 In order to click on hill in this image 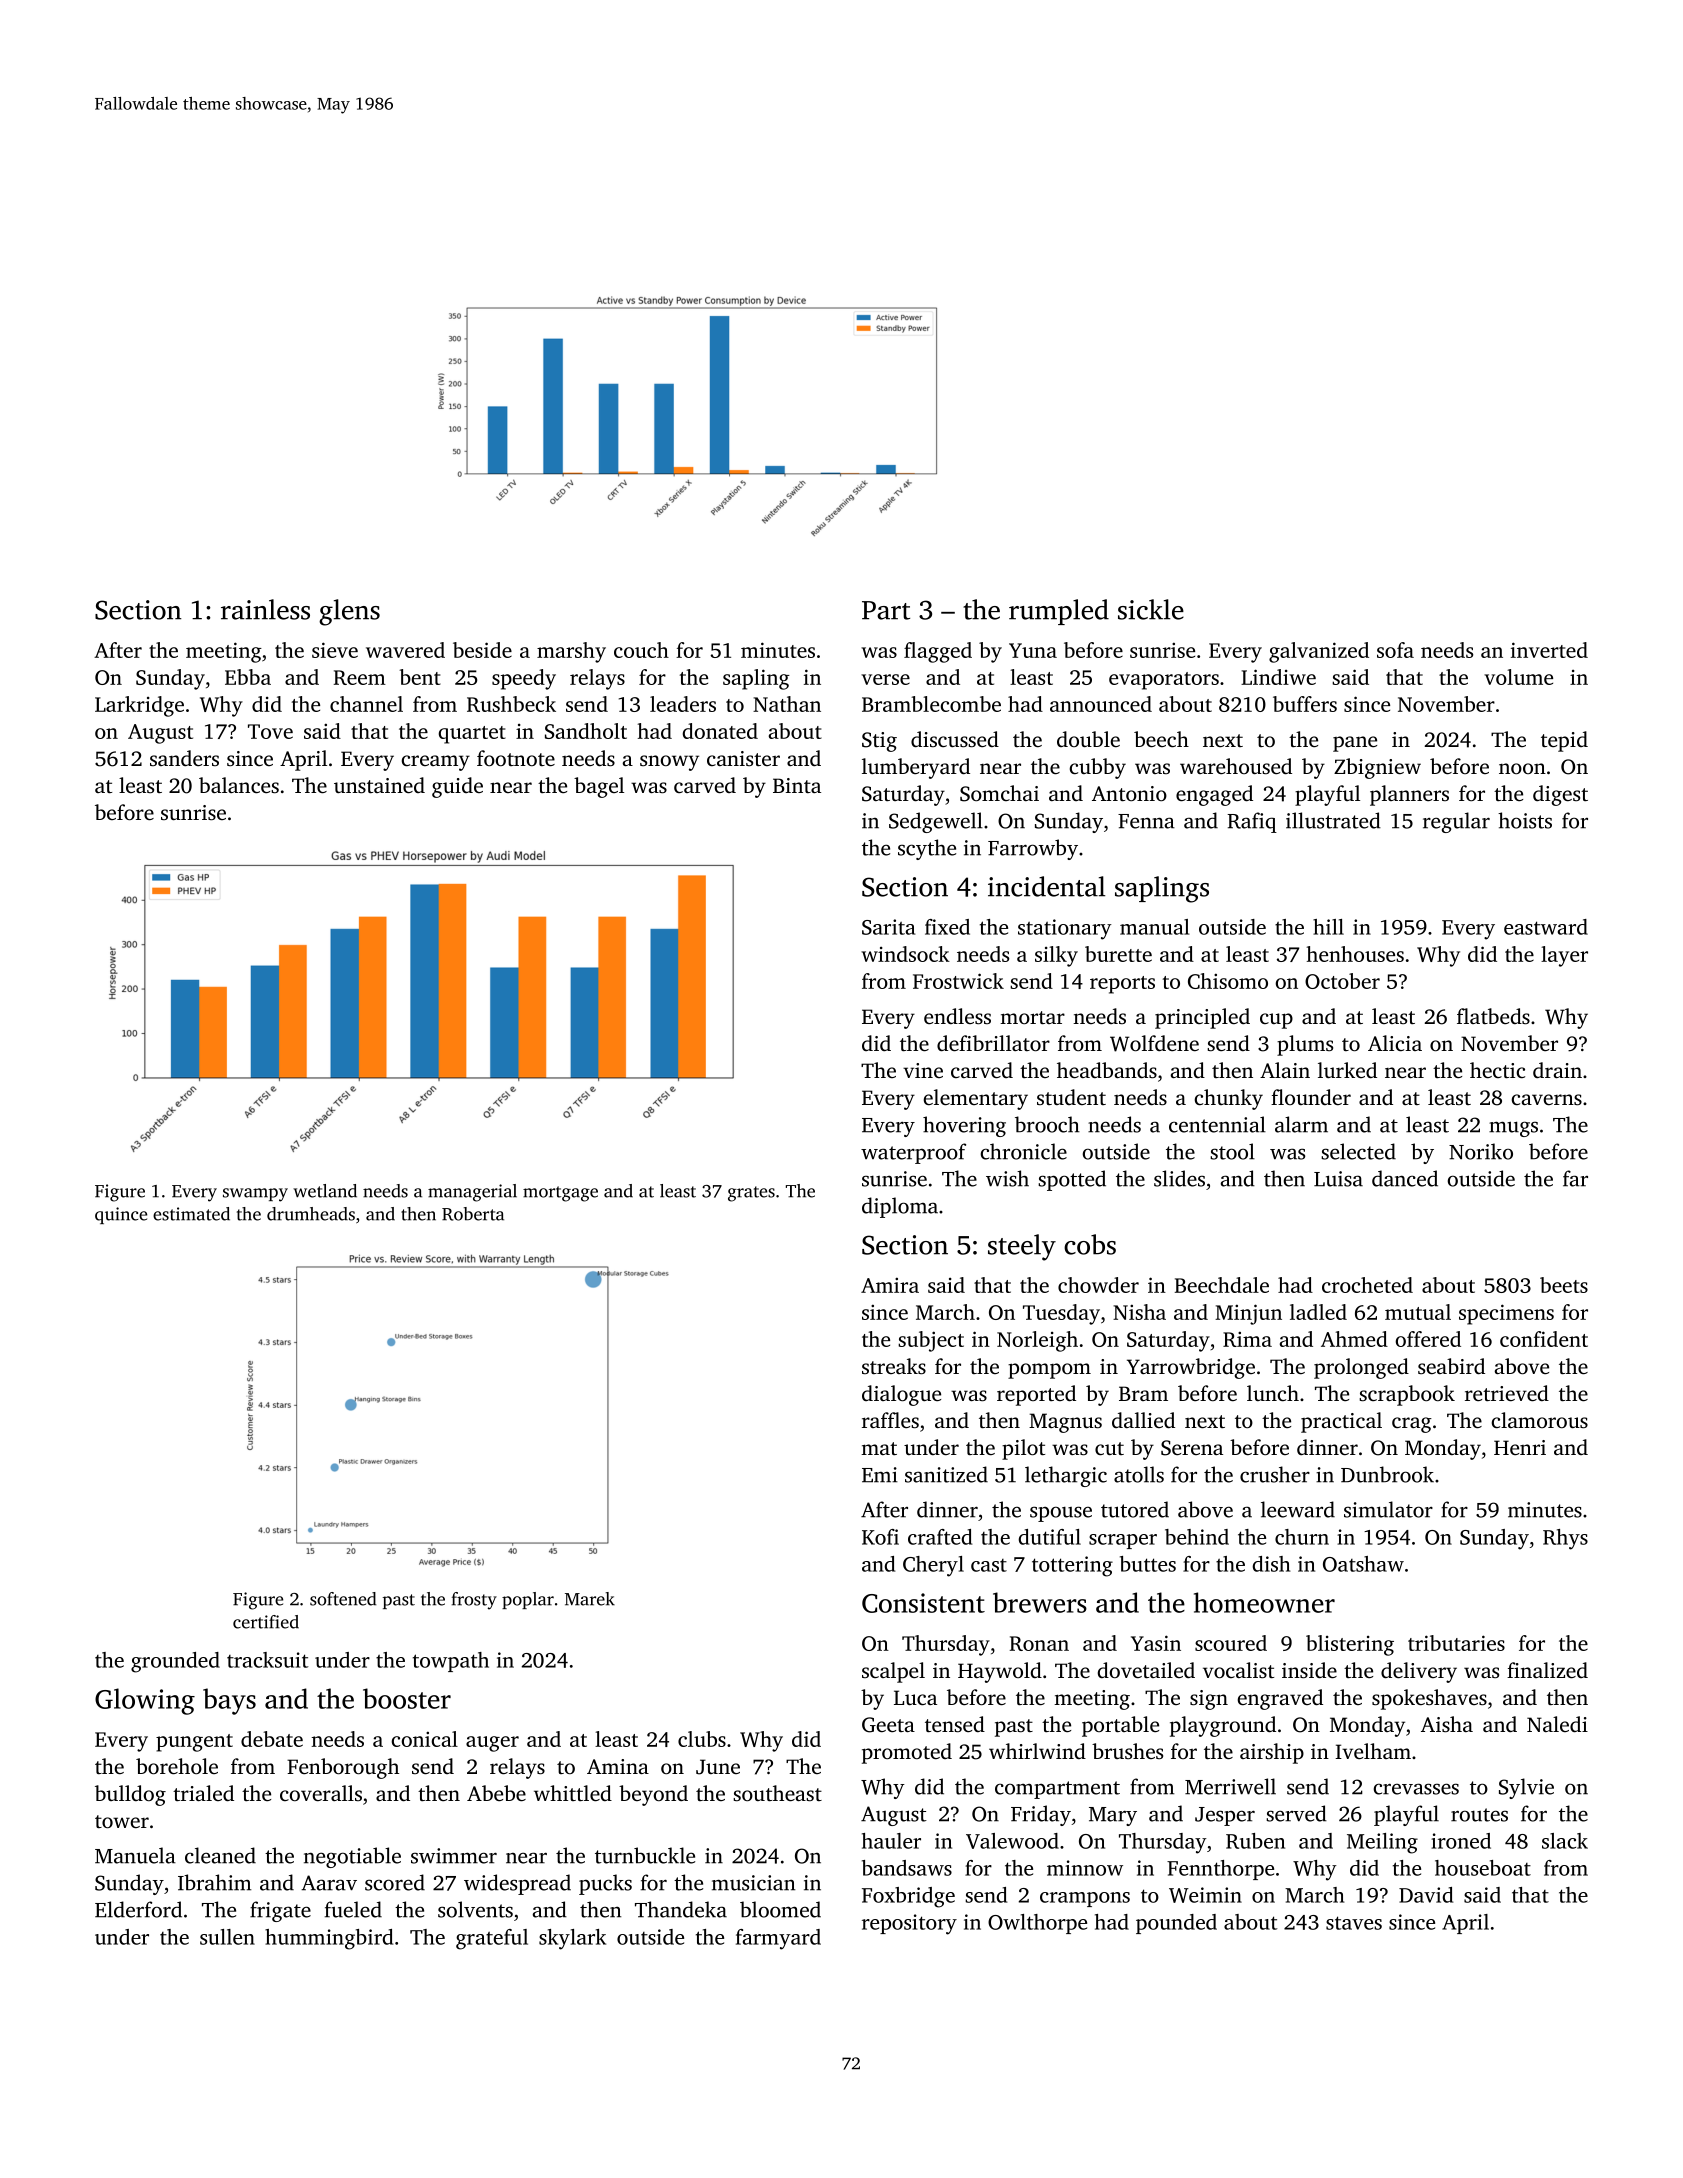, I will do `click(1328, 927)`.
